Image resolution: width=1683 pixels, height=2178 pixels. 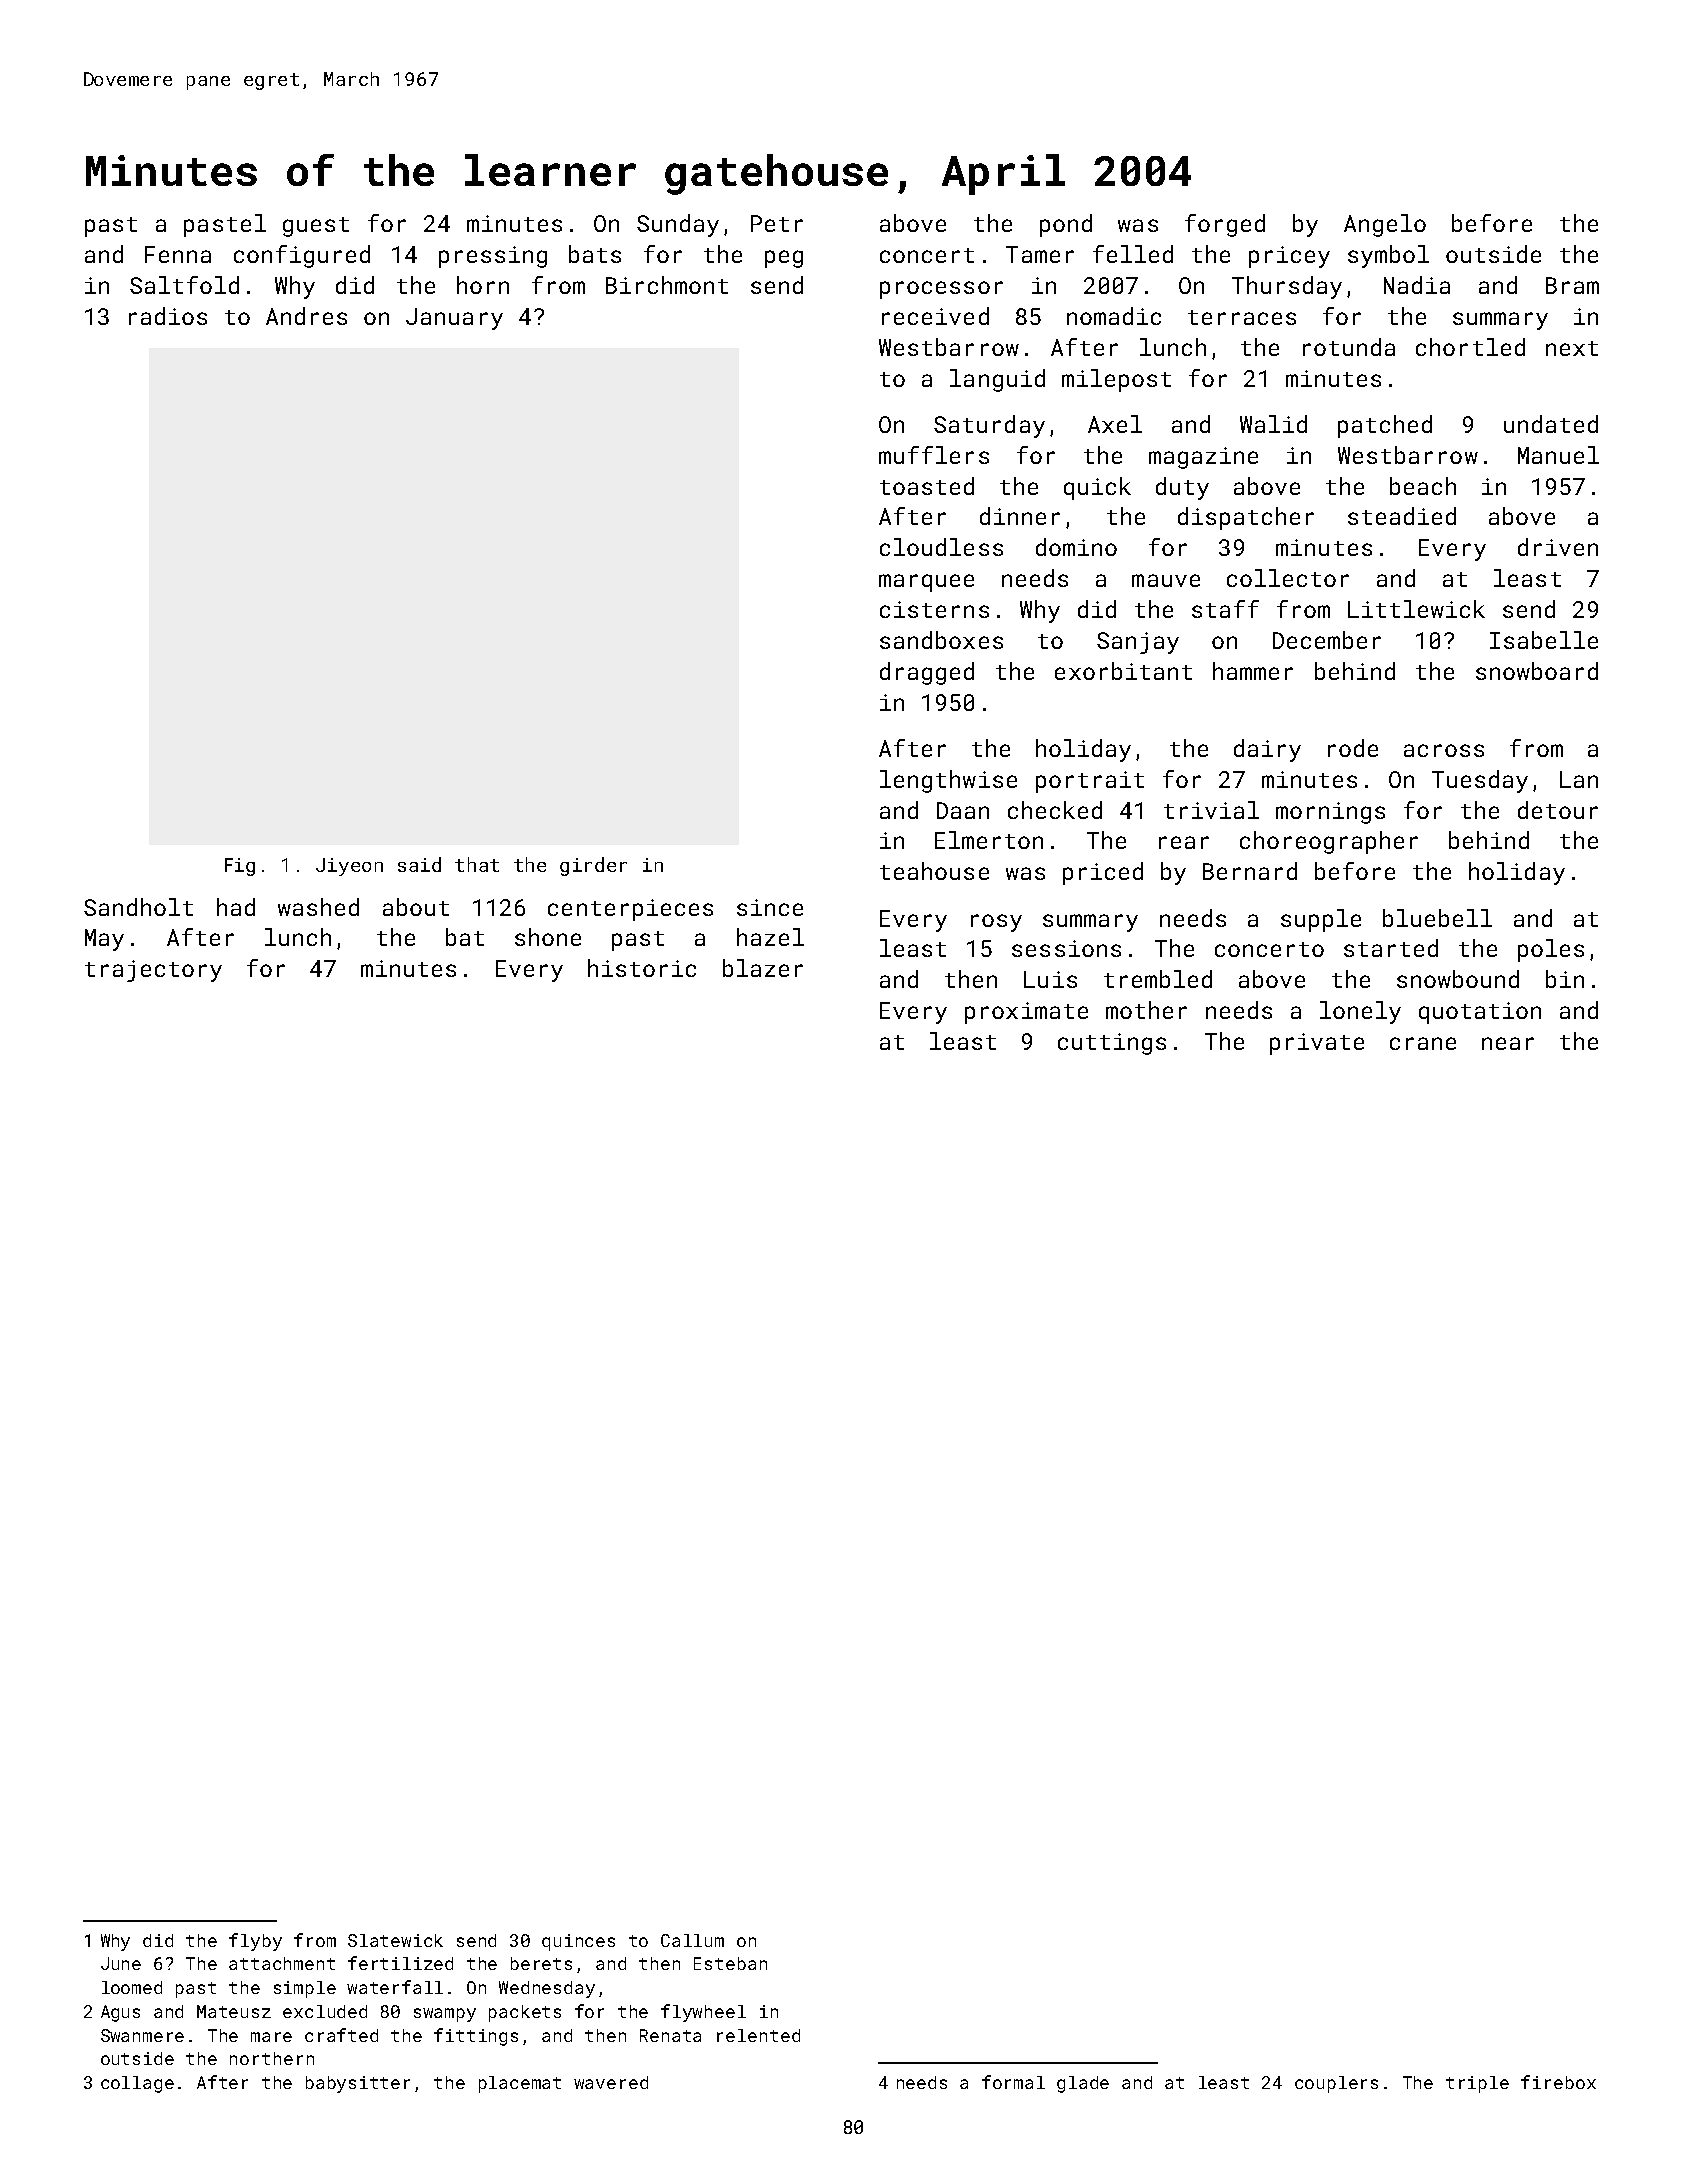 What do you see at coordinates (692, 1940) in the screenshot?
I see `Callum` at bounding box center [692, 1940].
